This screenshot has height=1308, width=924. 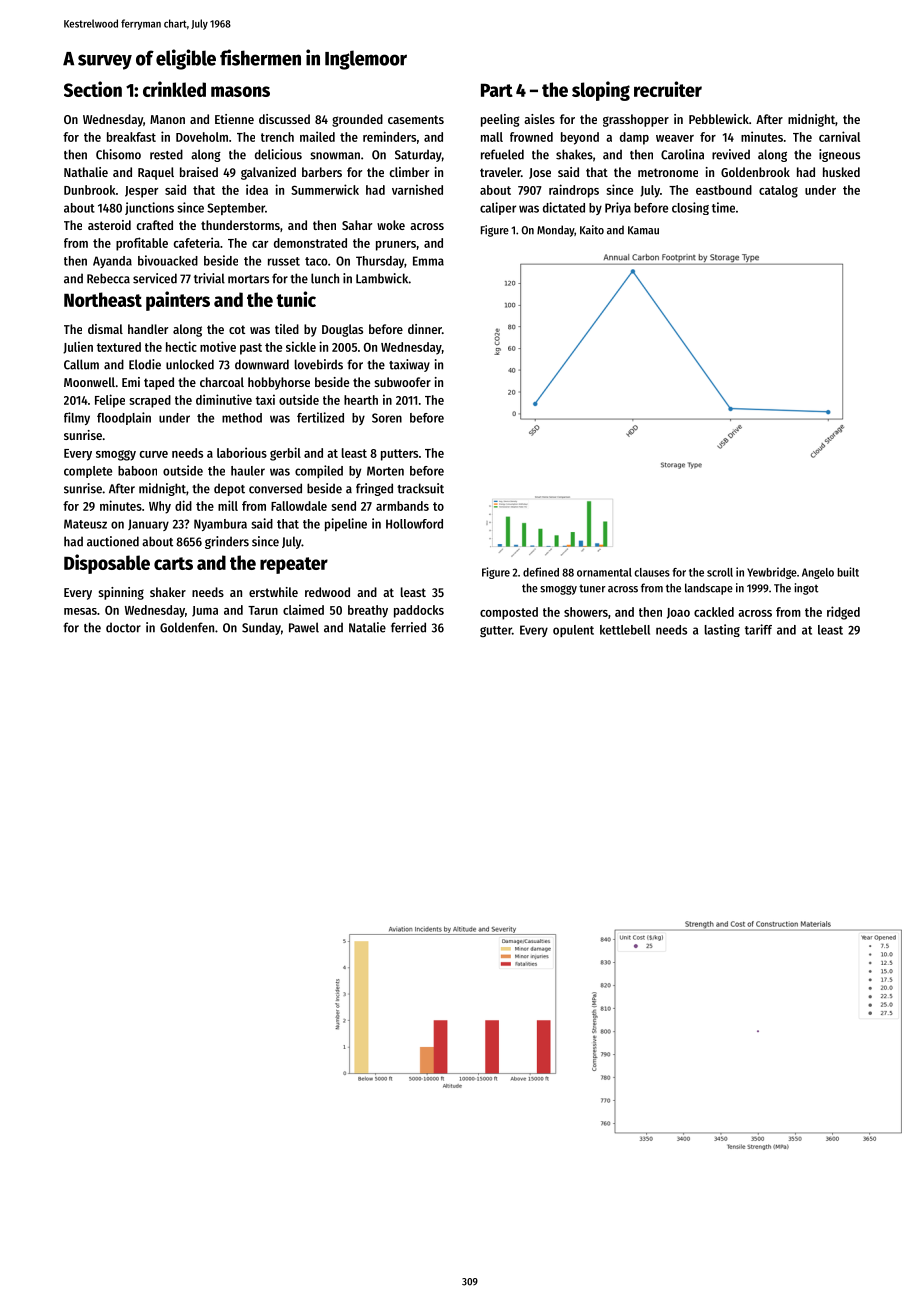 I want to click on dinner, so click(x=425, y=329).
